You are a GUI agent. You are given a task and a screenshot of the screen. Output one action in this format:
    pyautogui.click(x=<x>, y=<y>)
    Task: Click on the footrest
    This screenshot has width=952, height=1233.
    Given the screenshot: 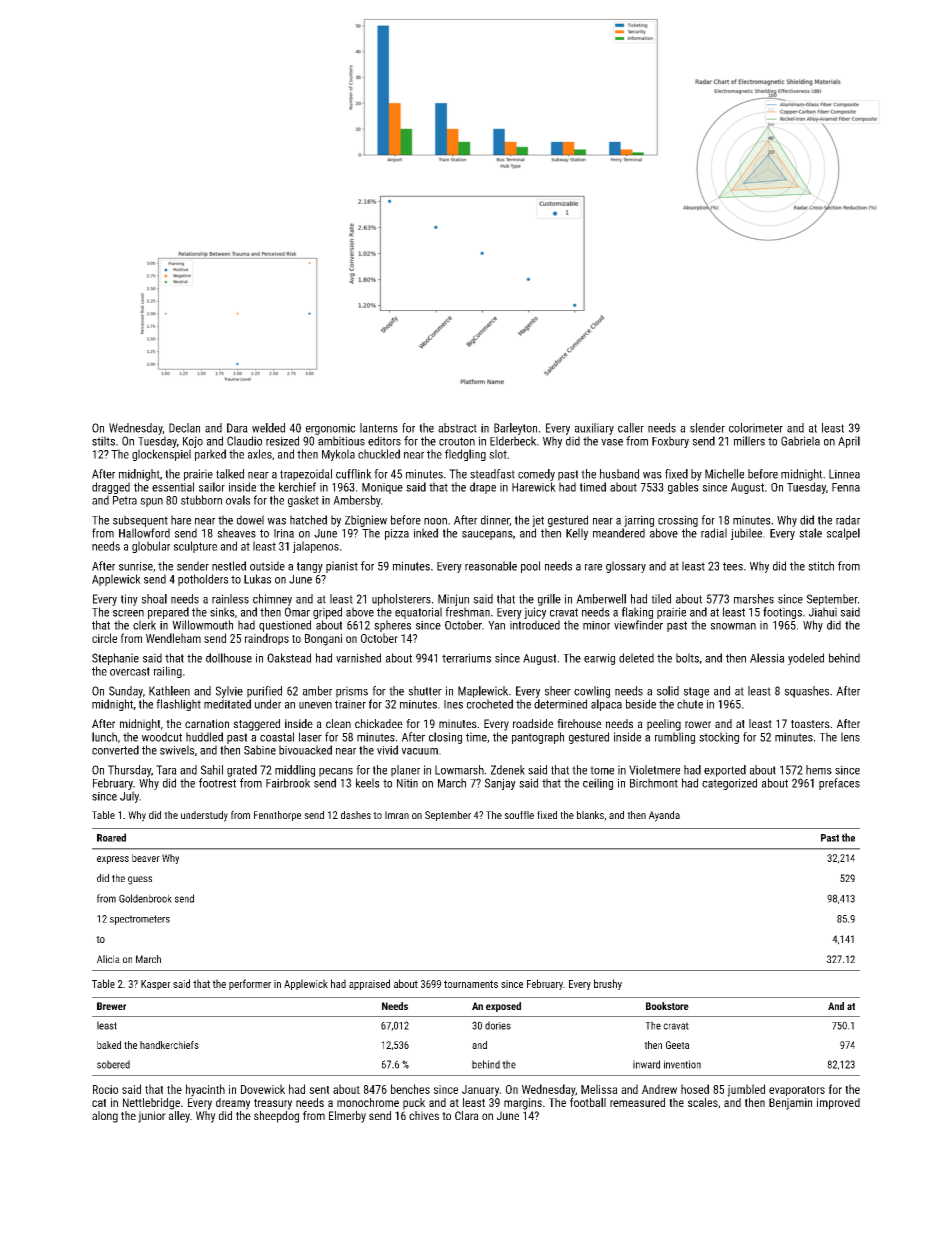 What is the action you would take?
    pyautogui.click(x=217, y=783)
